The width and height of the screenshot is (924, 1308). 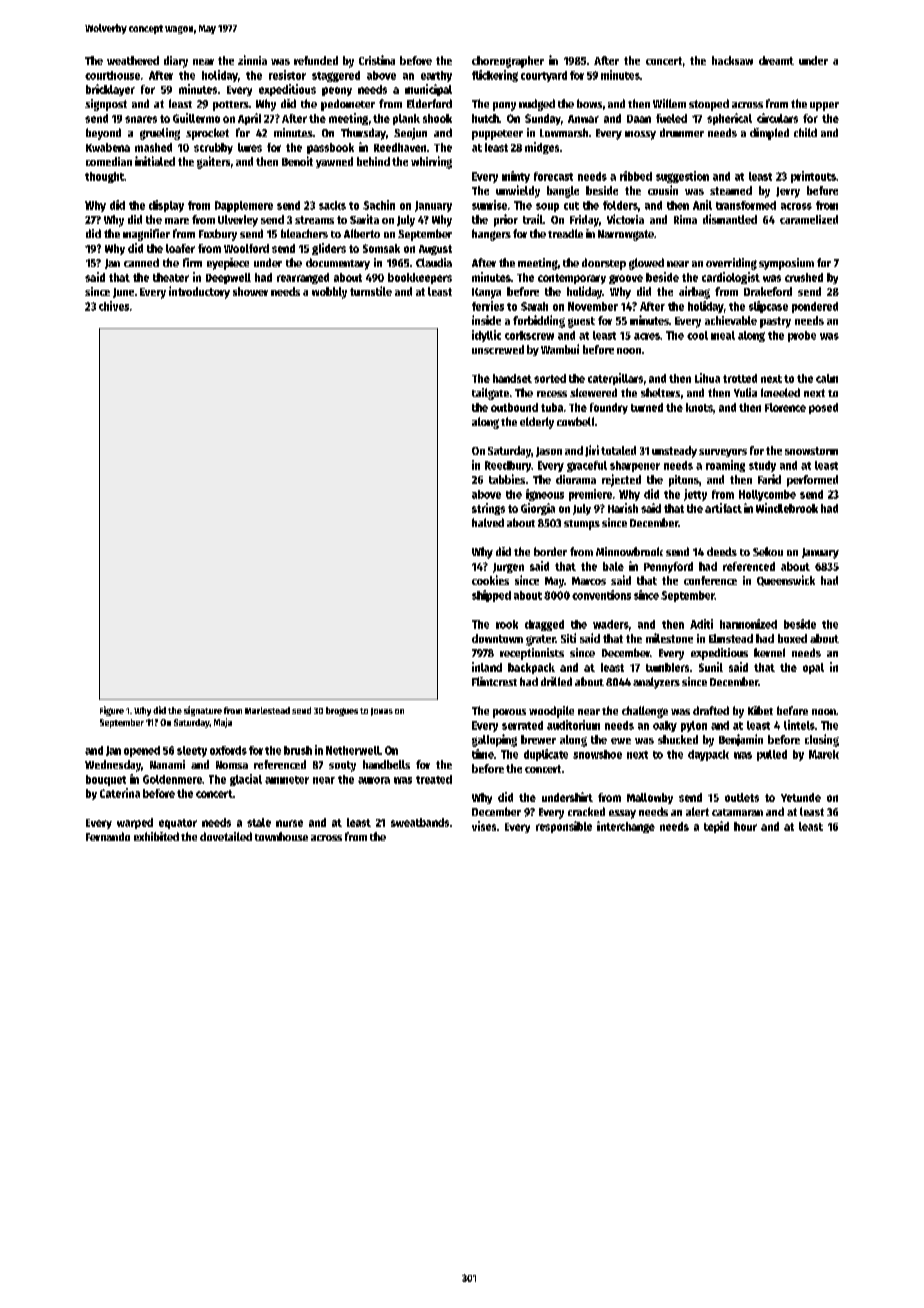 What do you see at coordinates (483, 754) in the screenshot?
I see `time` at bounding box center [483, 754].
